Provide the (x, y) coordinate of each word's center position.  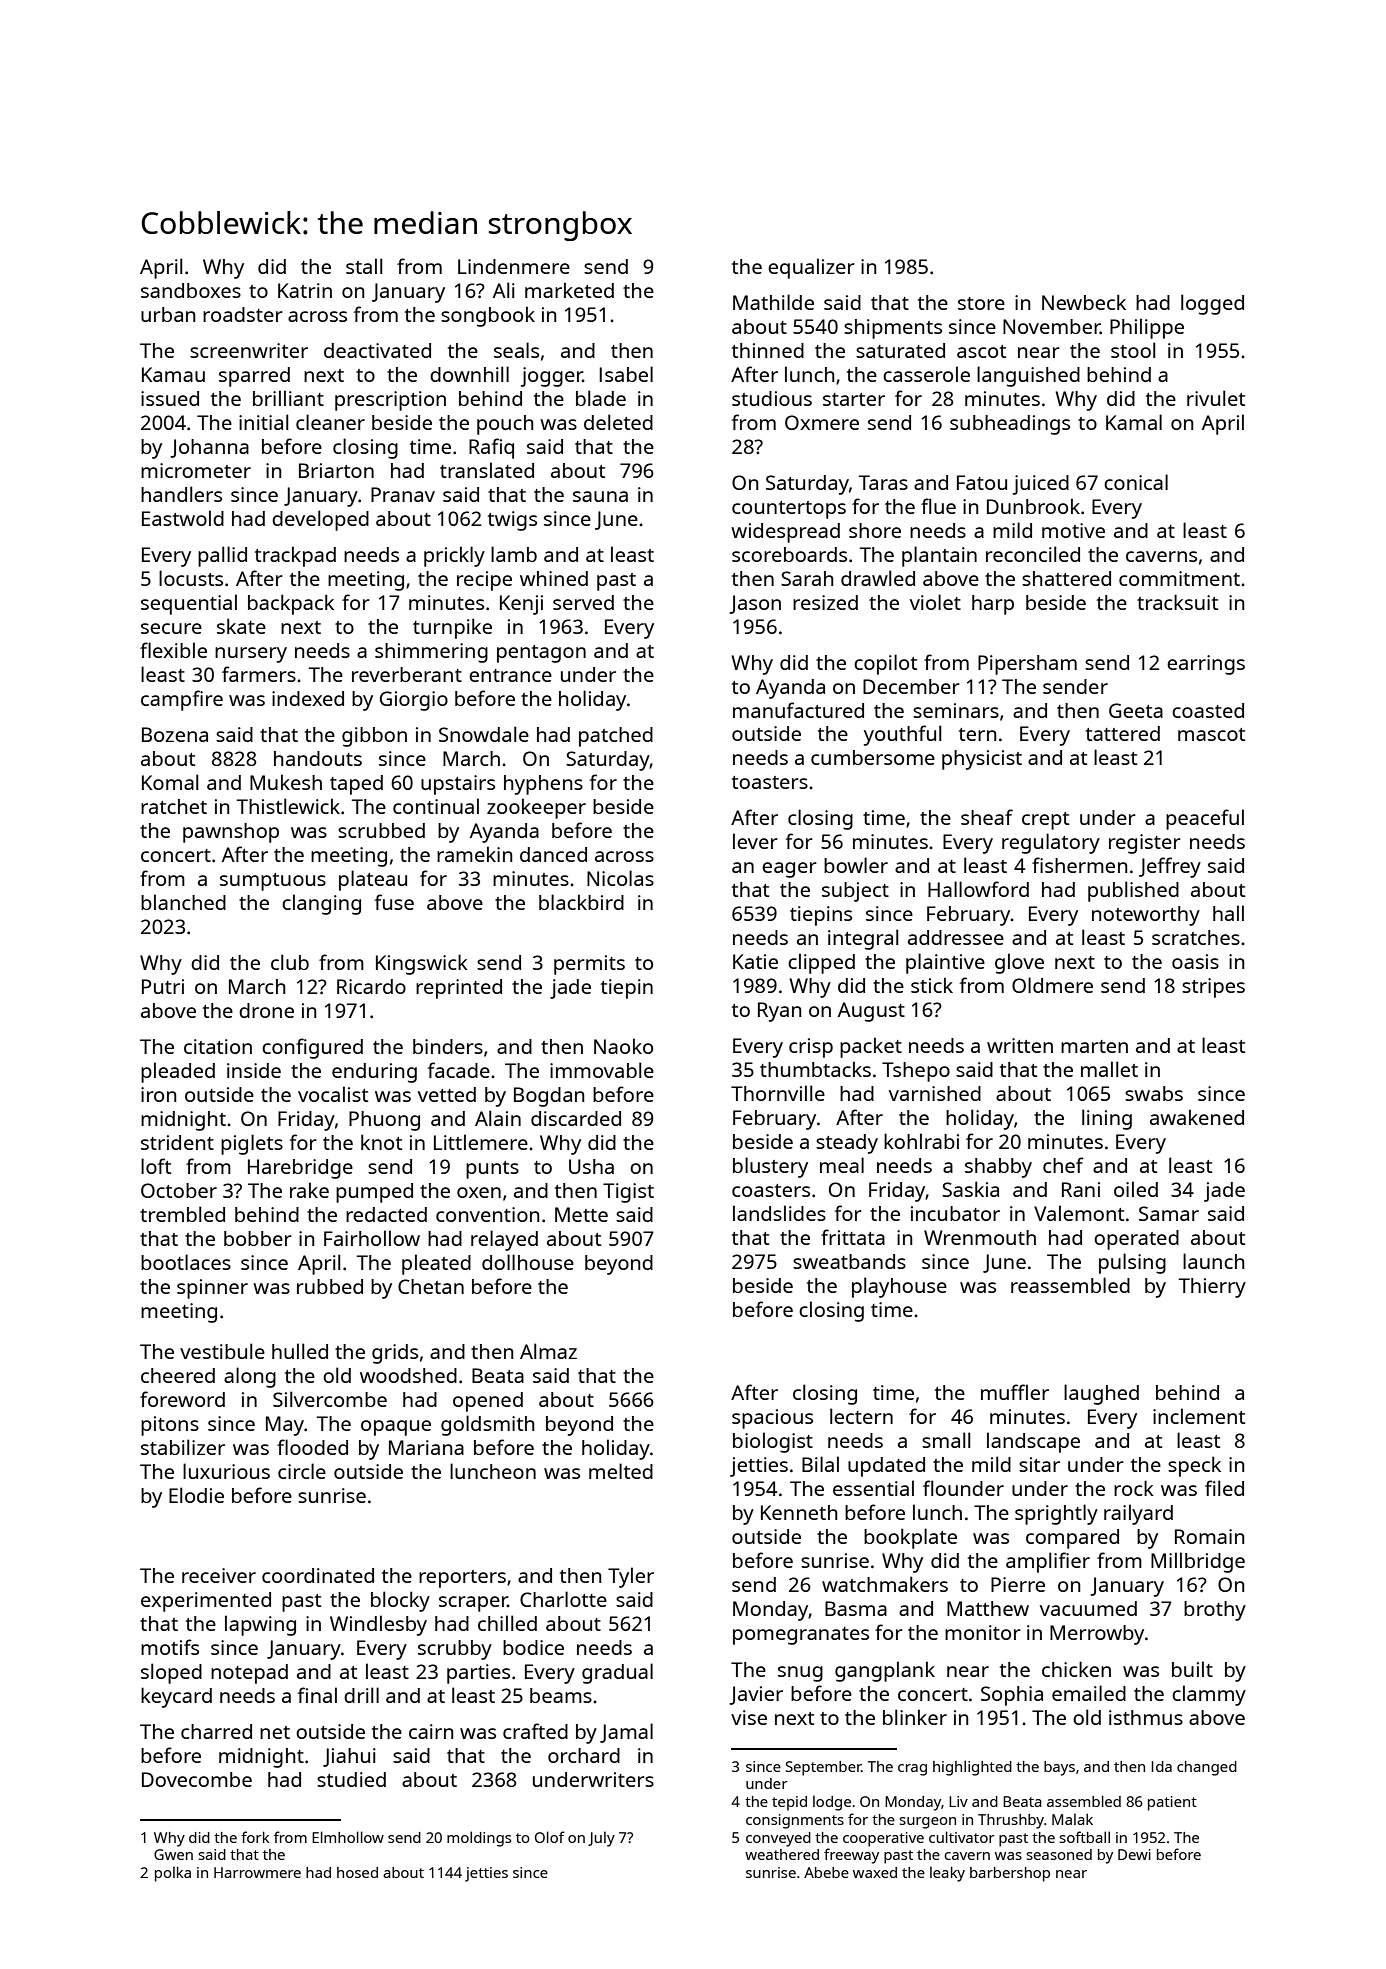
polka (173, 1874)
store (981, 303)
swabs (1154, 1093)
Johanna (209, 448)
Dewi (1134, 1854)
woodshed (408, 1375)
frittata (853, 1237)
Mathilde (773, 302)
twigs (512, 521)
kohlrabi (921, 1141)
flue (938, 506)
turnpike (452, 628)
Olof (550, 1837)
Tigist (628, 1193)
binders (448, 1046)
